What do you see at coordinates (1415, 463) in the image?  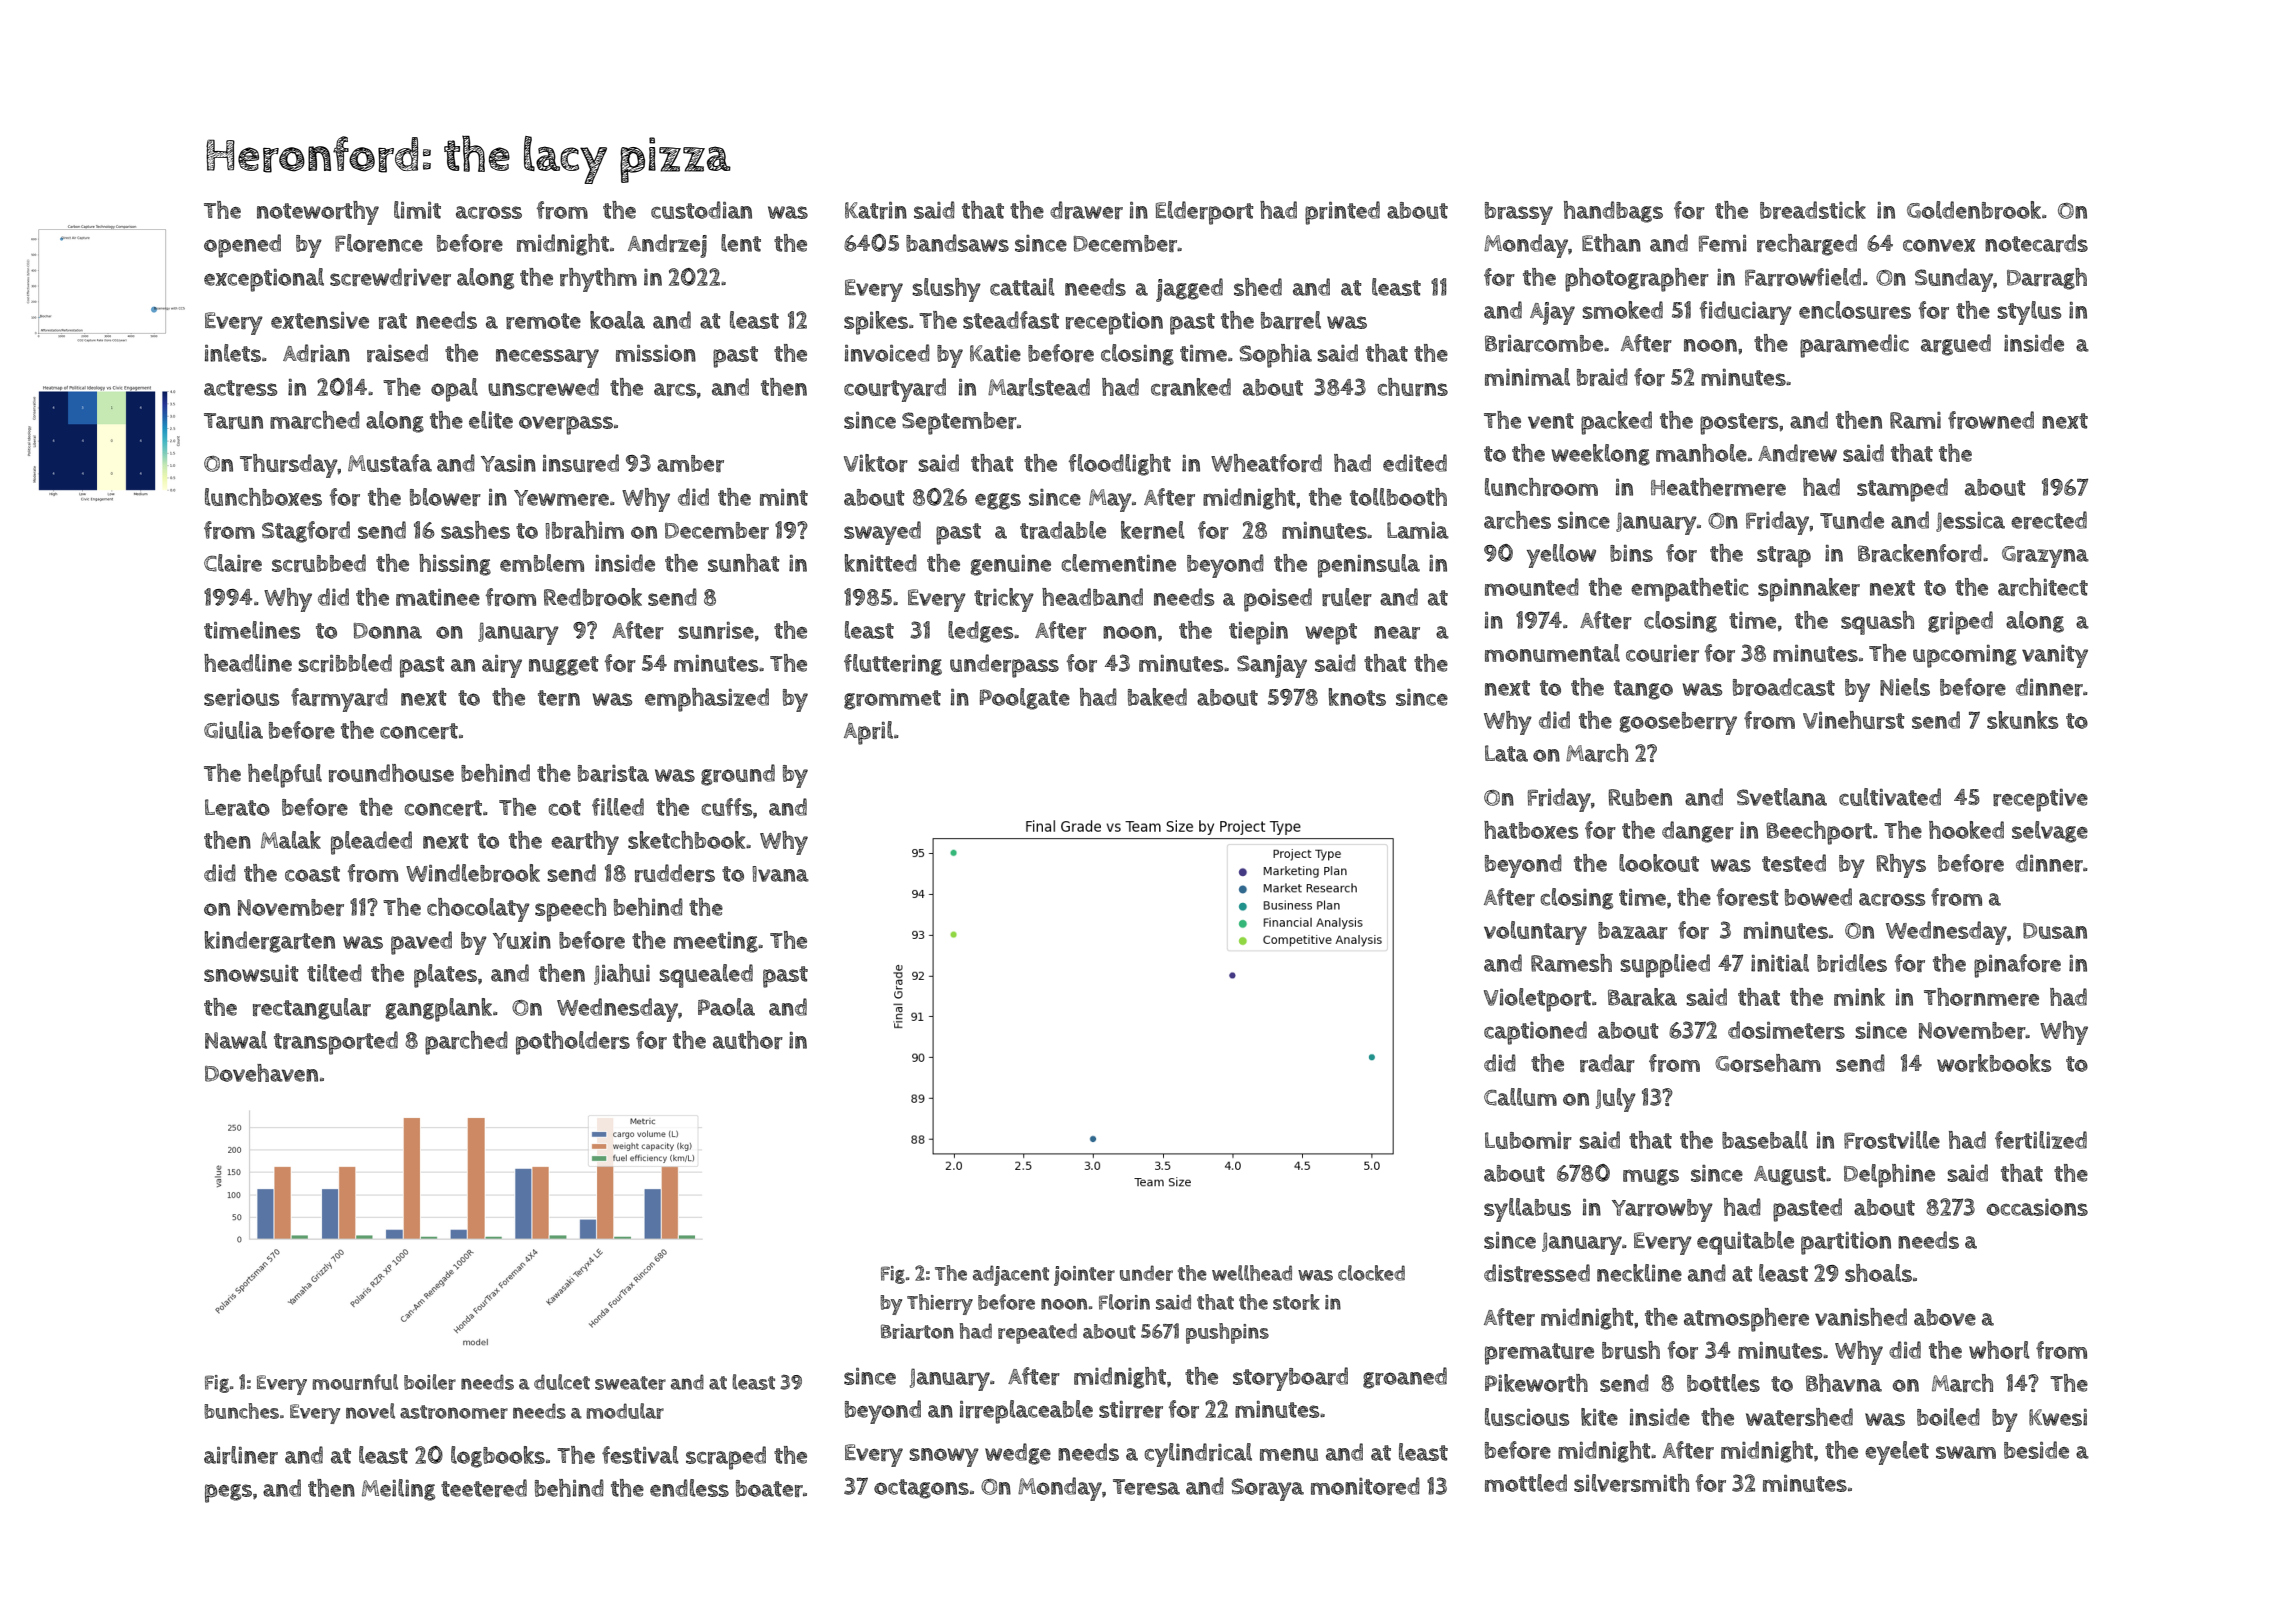 I see `edited` at bounding box center [1415, 463].
